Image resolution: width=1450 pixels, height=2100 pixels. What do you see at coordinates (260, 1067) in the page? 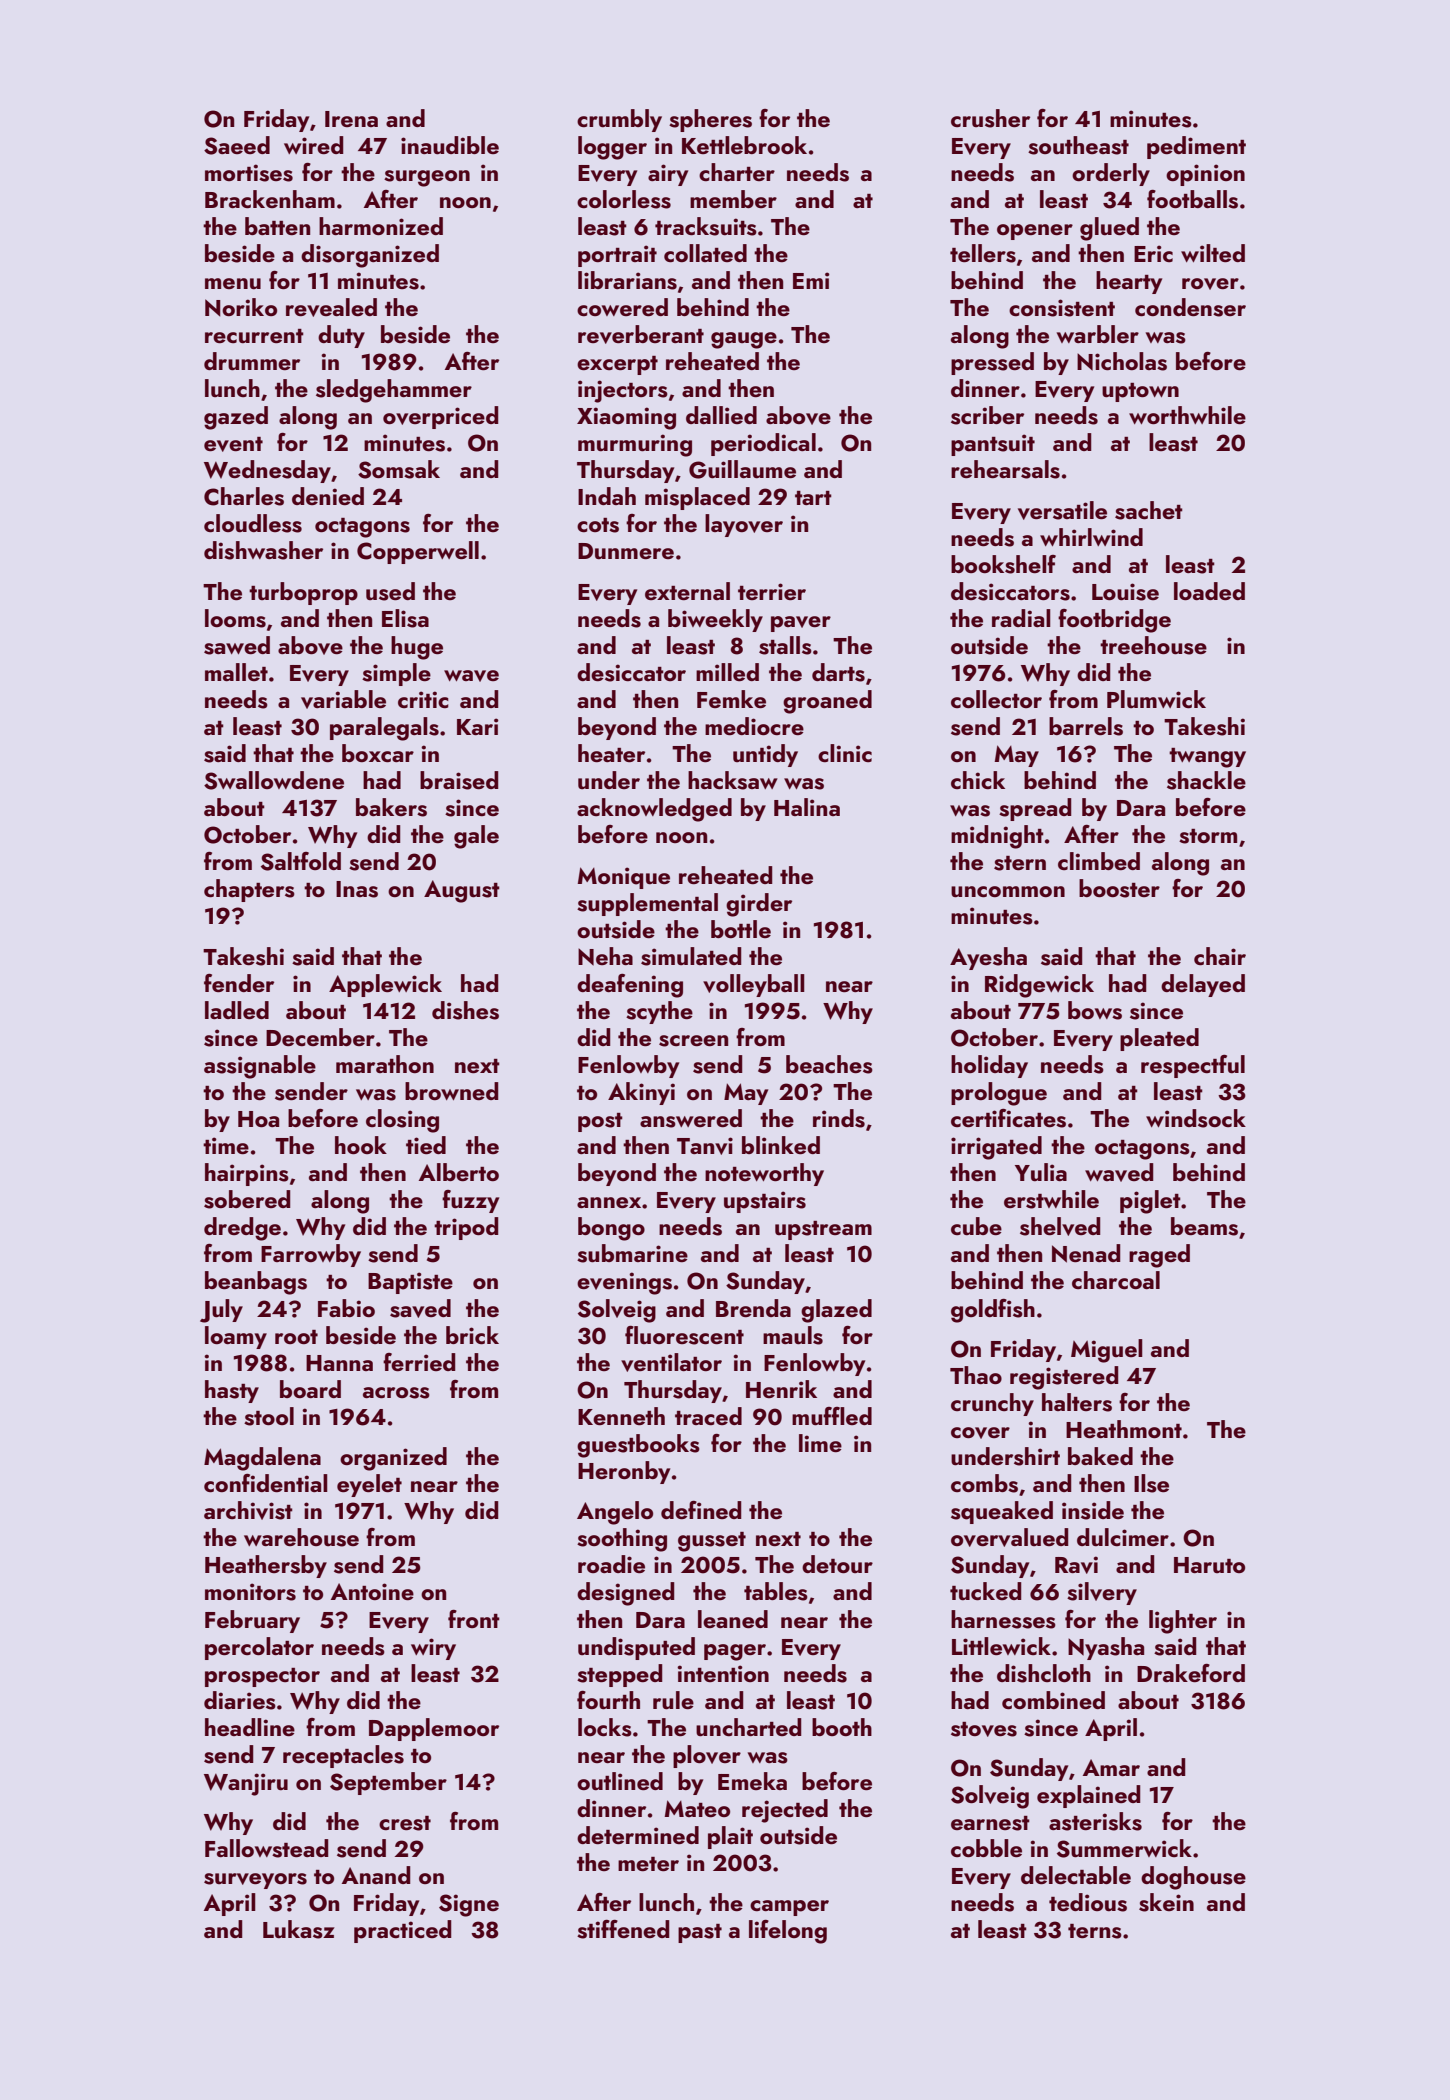
I see `assignable` at bounding box center [260, 1067].
